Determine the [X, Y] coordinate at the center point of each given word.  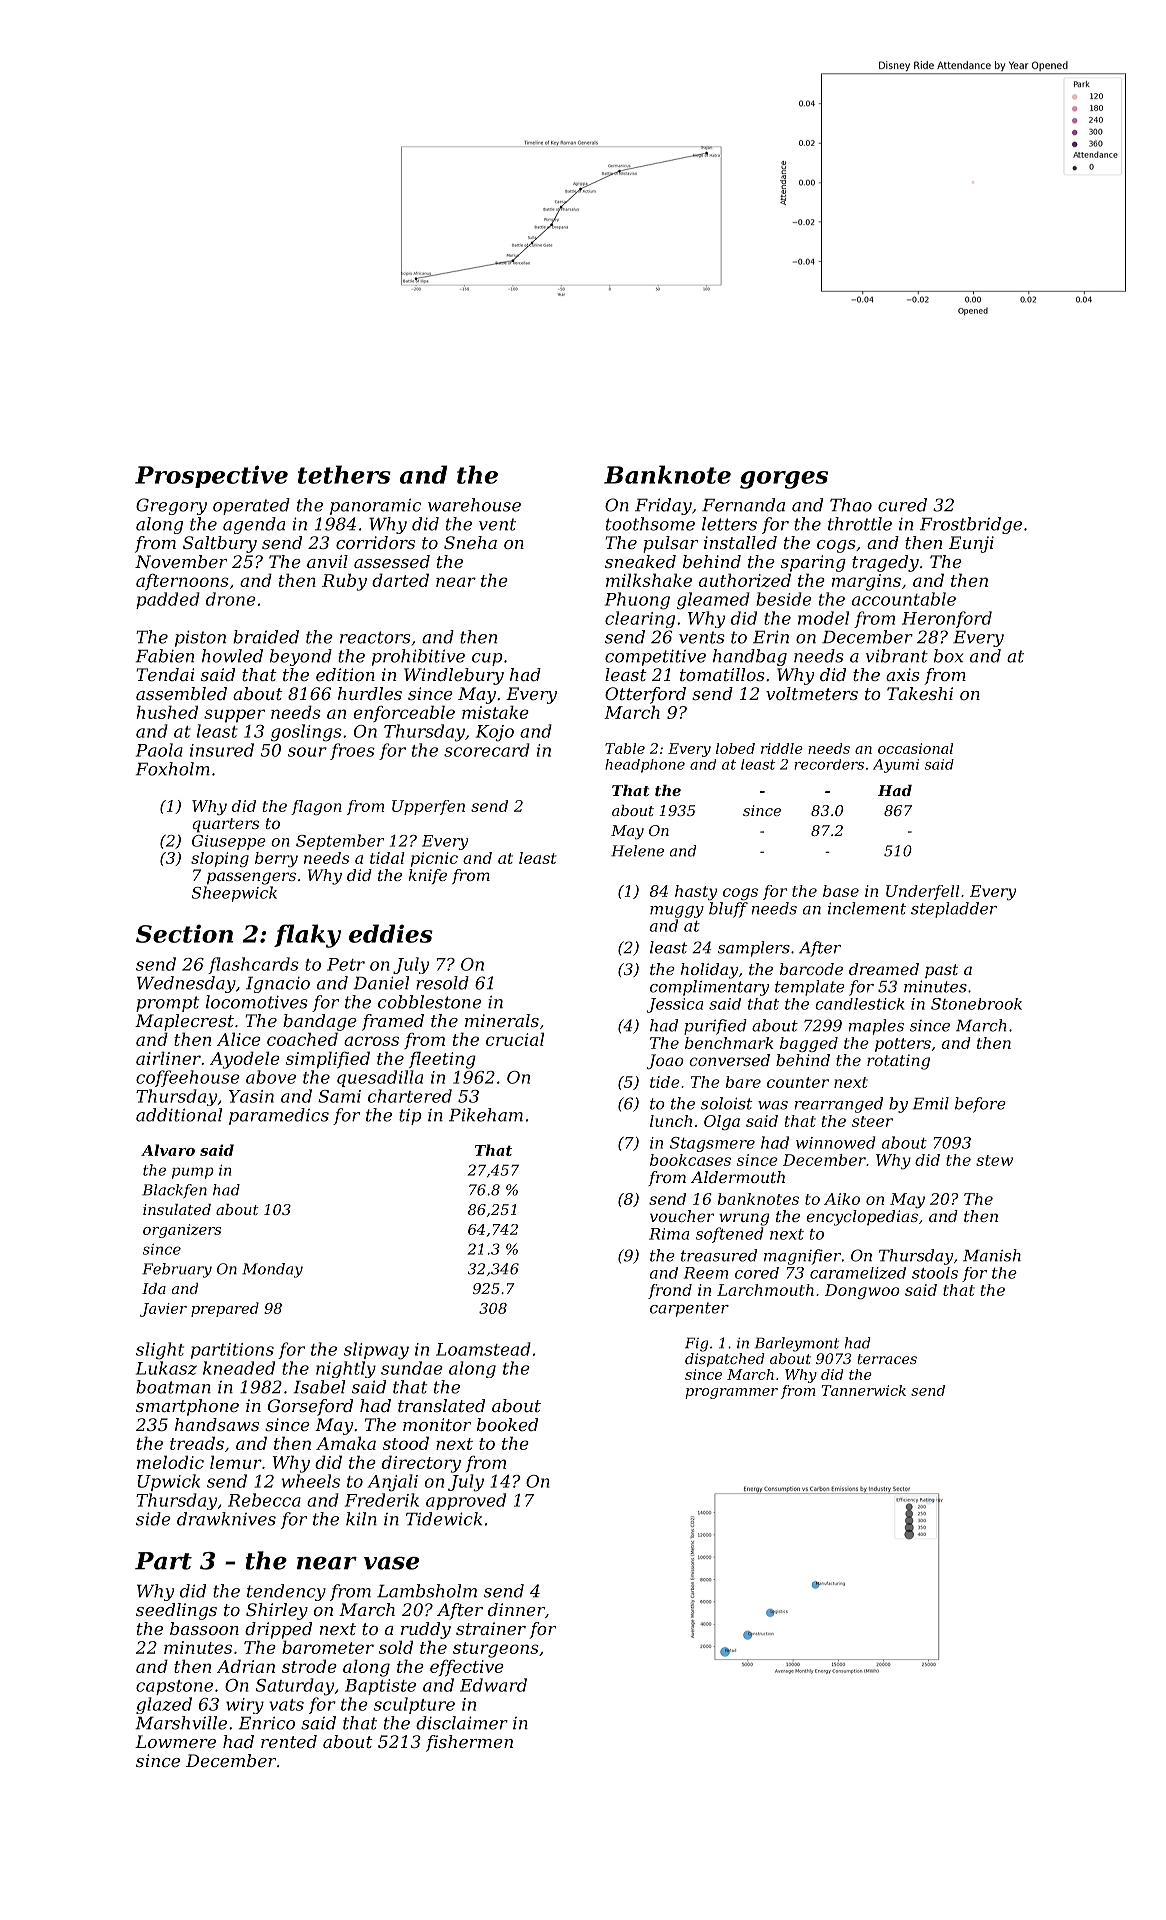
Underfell [923, 892]
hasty [696, 892]
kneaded [239, 1368]
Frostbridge [971, 525]
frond [670, 1291]
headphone [645, 766]
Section [184, 933]
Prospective [211, 476]
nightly [346, 1369]
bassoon [204, 1628]
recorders [829, 764]
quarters [225, 825]
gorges [784, 480]
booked [507, 1424]
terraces [887, 1359]
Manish [992, 1255]
